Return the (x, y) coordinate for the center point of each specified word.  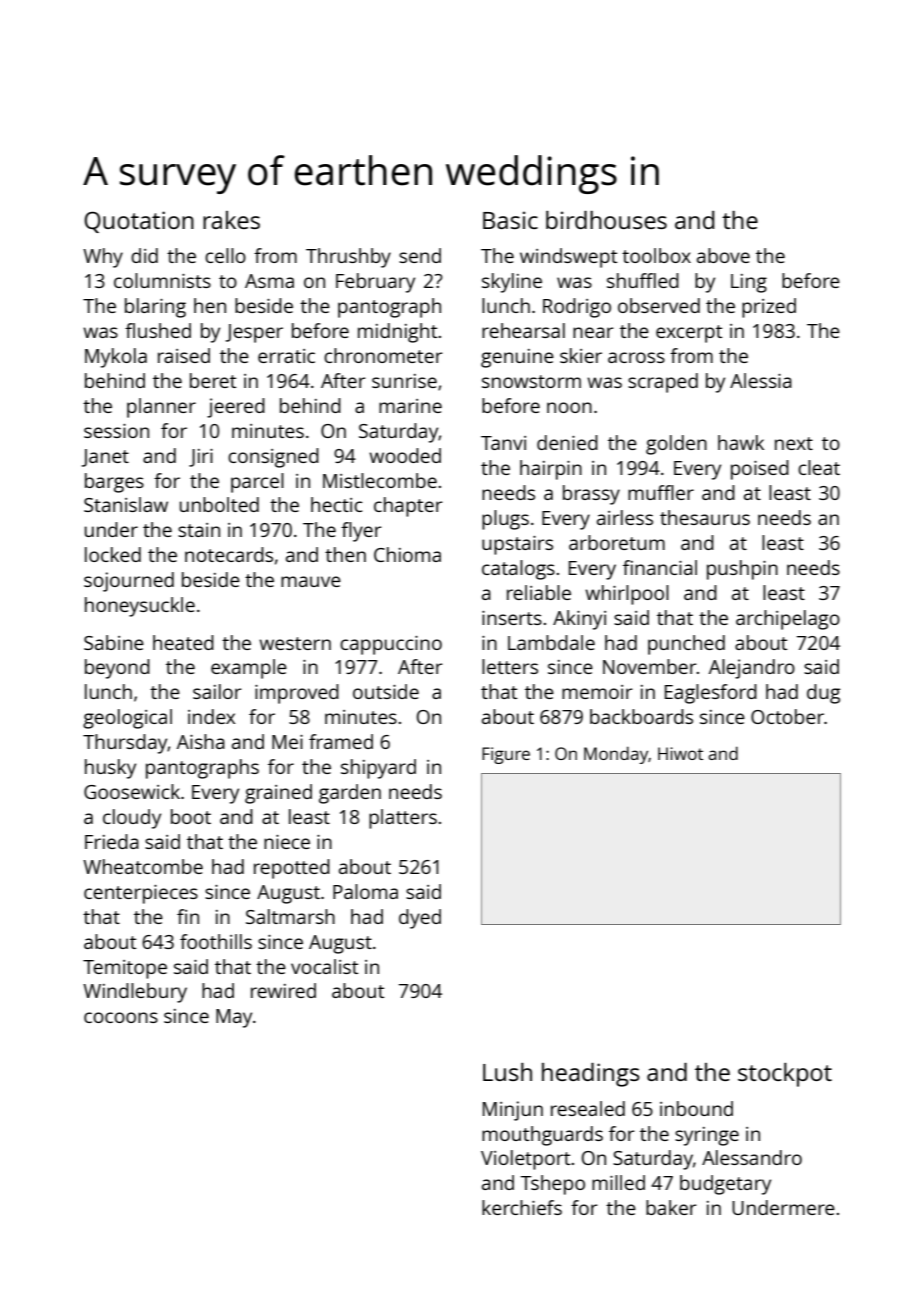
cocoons (121, 1017)
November (650, 666)
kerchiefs (522, 1207)
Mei (287, 742)
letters (510, 666)
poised (760, 470)
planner (161, 408)
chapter (408, 507)
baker (671, 1207)
